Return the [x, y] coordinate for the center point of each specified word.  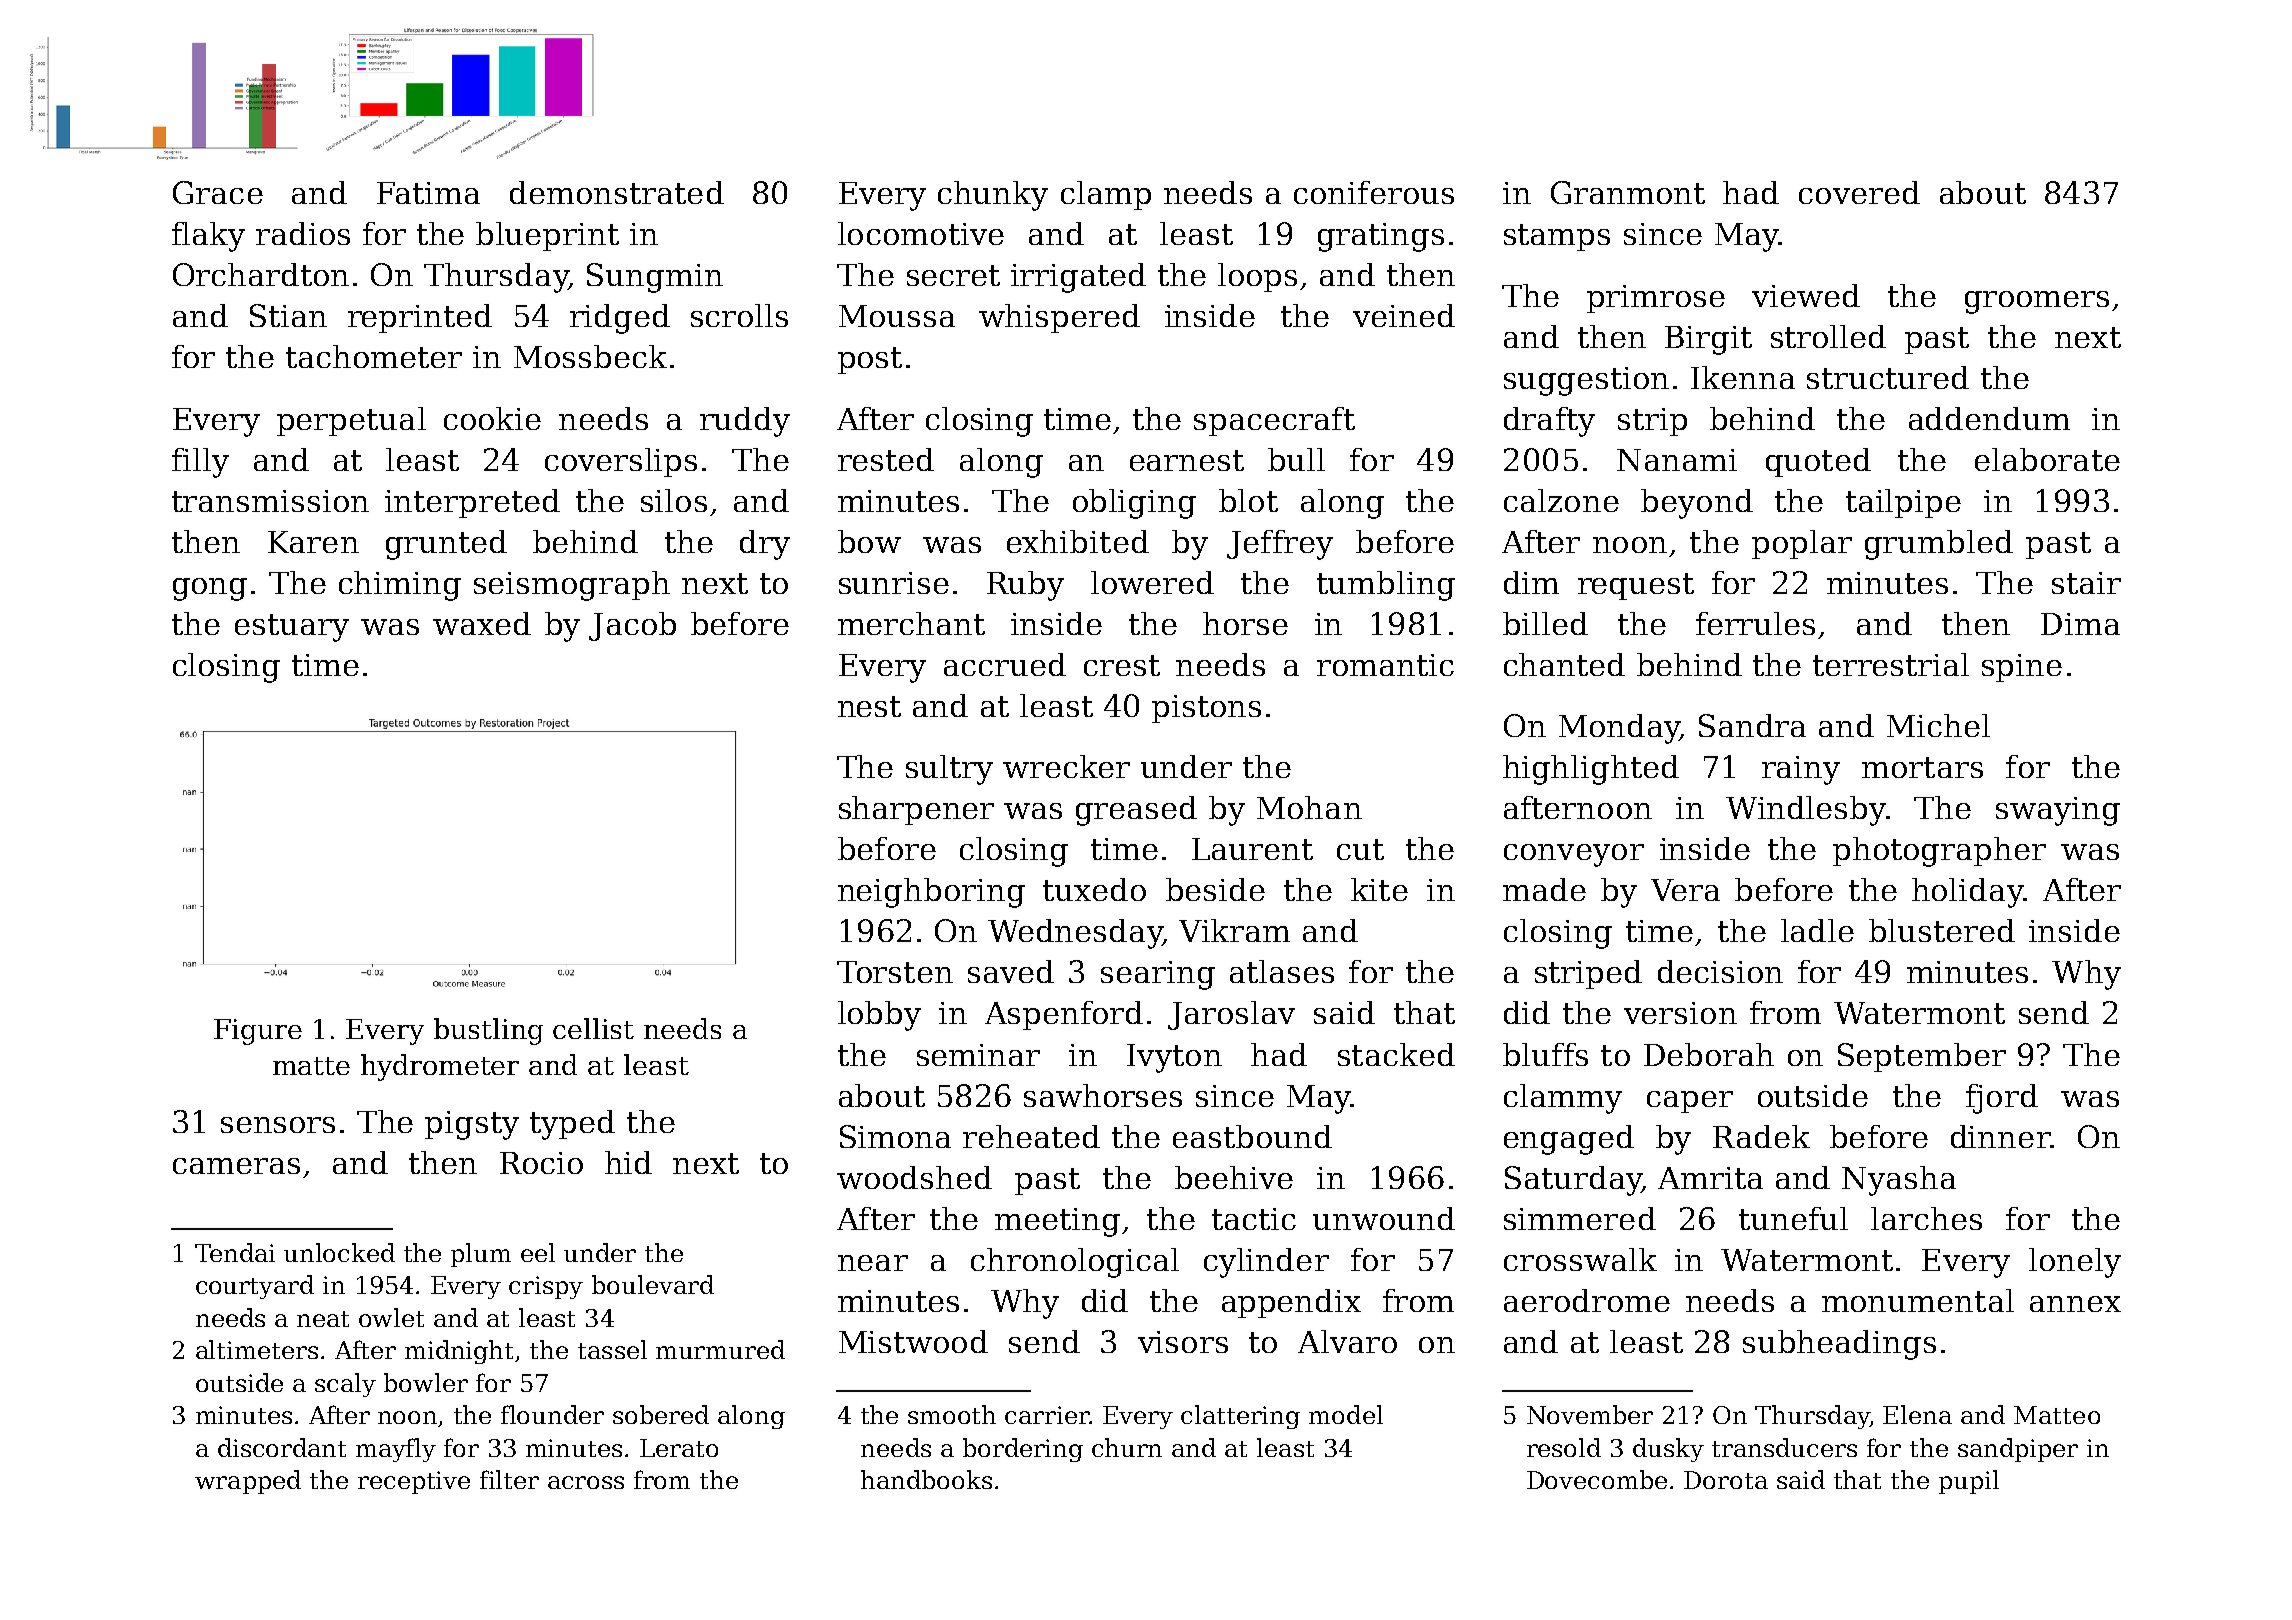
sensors [278, 1125]
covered [1859, 192]
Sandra [1752, 725]
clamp [1106, 195]
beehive [1234, 1177]
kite [1379, 889]
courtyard [255, 1287]
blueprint [547, 236]
